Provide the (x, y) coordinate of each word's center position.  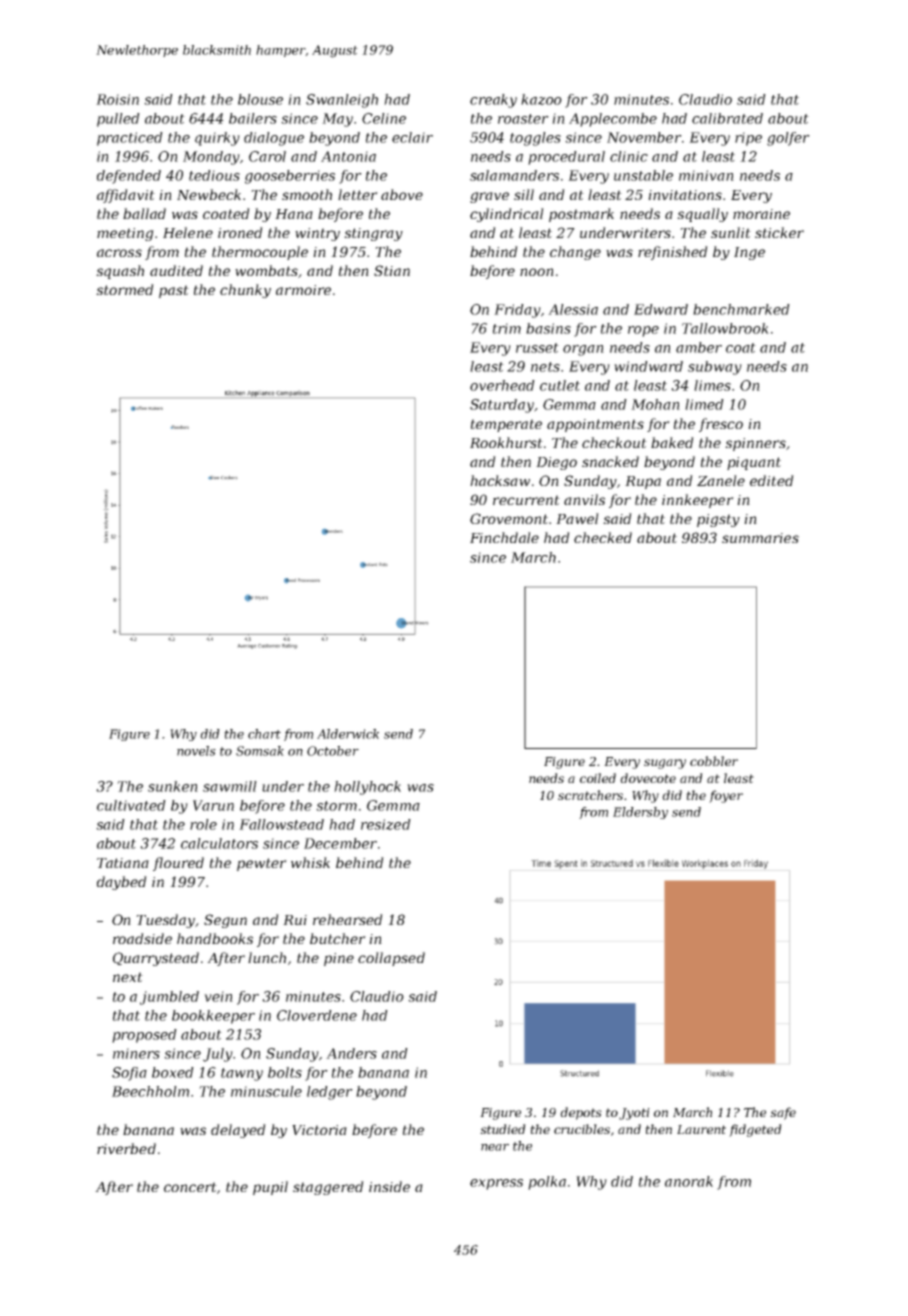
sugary (665, 764)
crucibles (582, 1129)
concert (190, 1187)
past (174, 291)
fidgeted (755, 1130)
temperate (506, 425)
